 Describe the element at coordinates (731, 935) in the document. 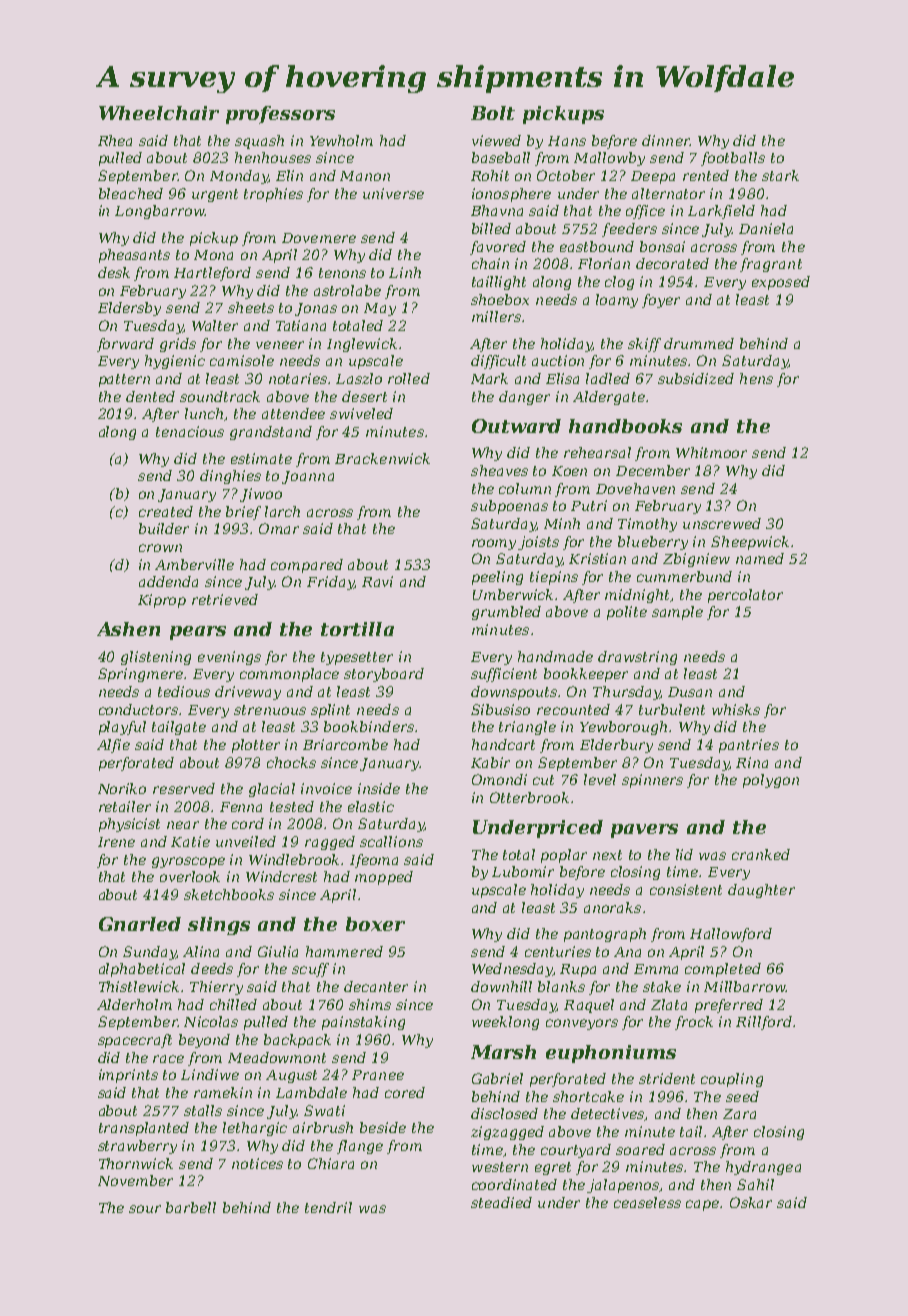

I see `Hallowford` at that location.
